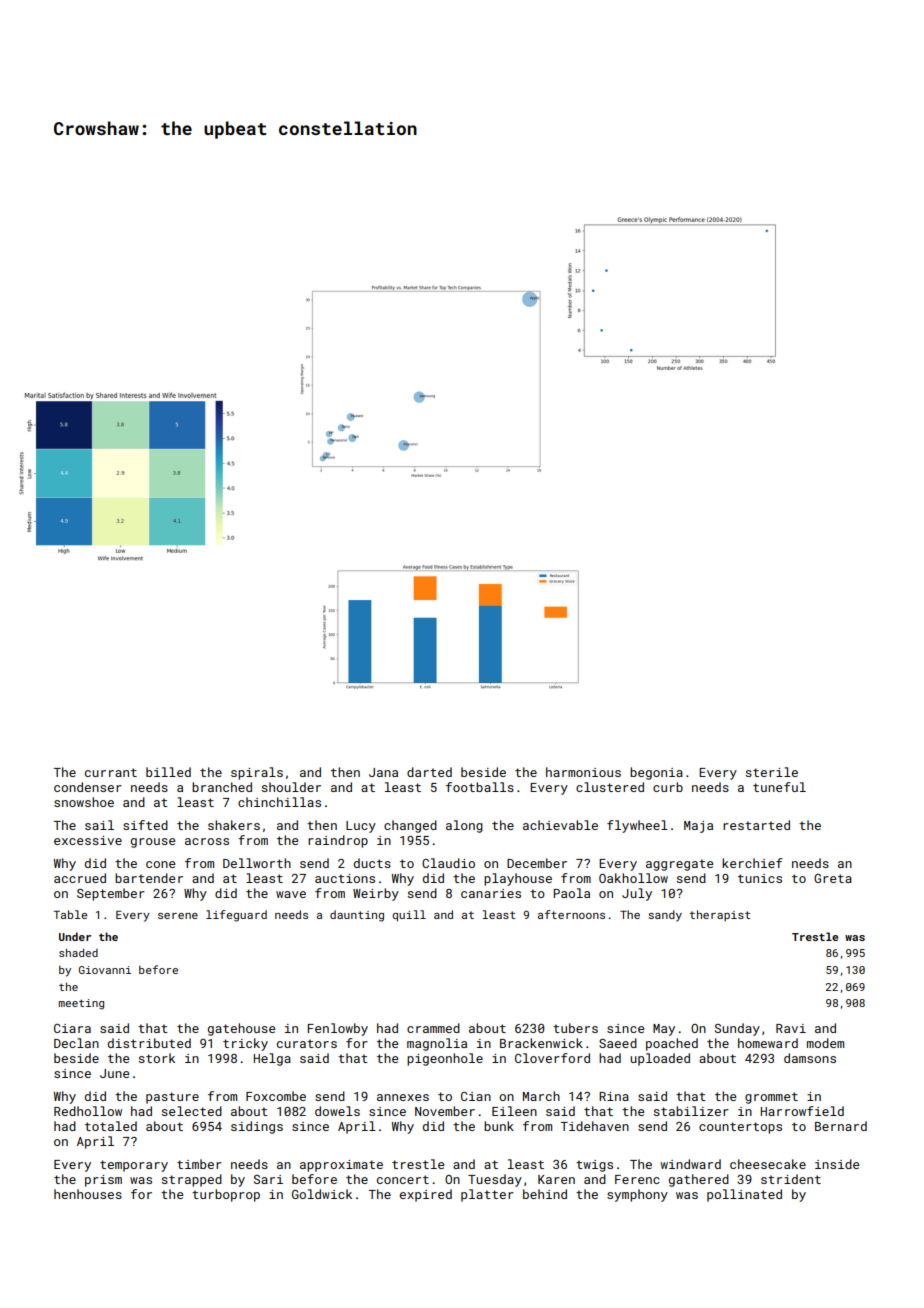 The height and width of the image is (1308, 924). Describe the element at coordinates (80, 878) in the image. I see `accrued` at that location.
